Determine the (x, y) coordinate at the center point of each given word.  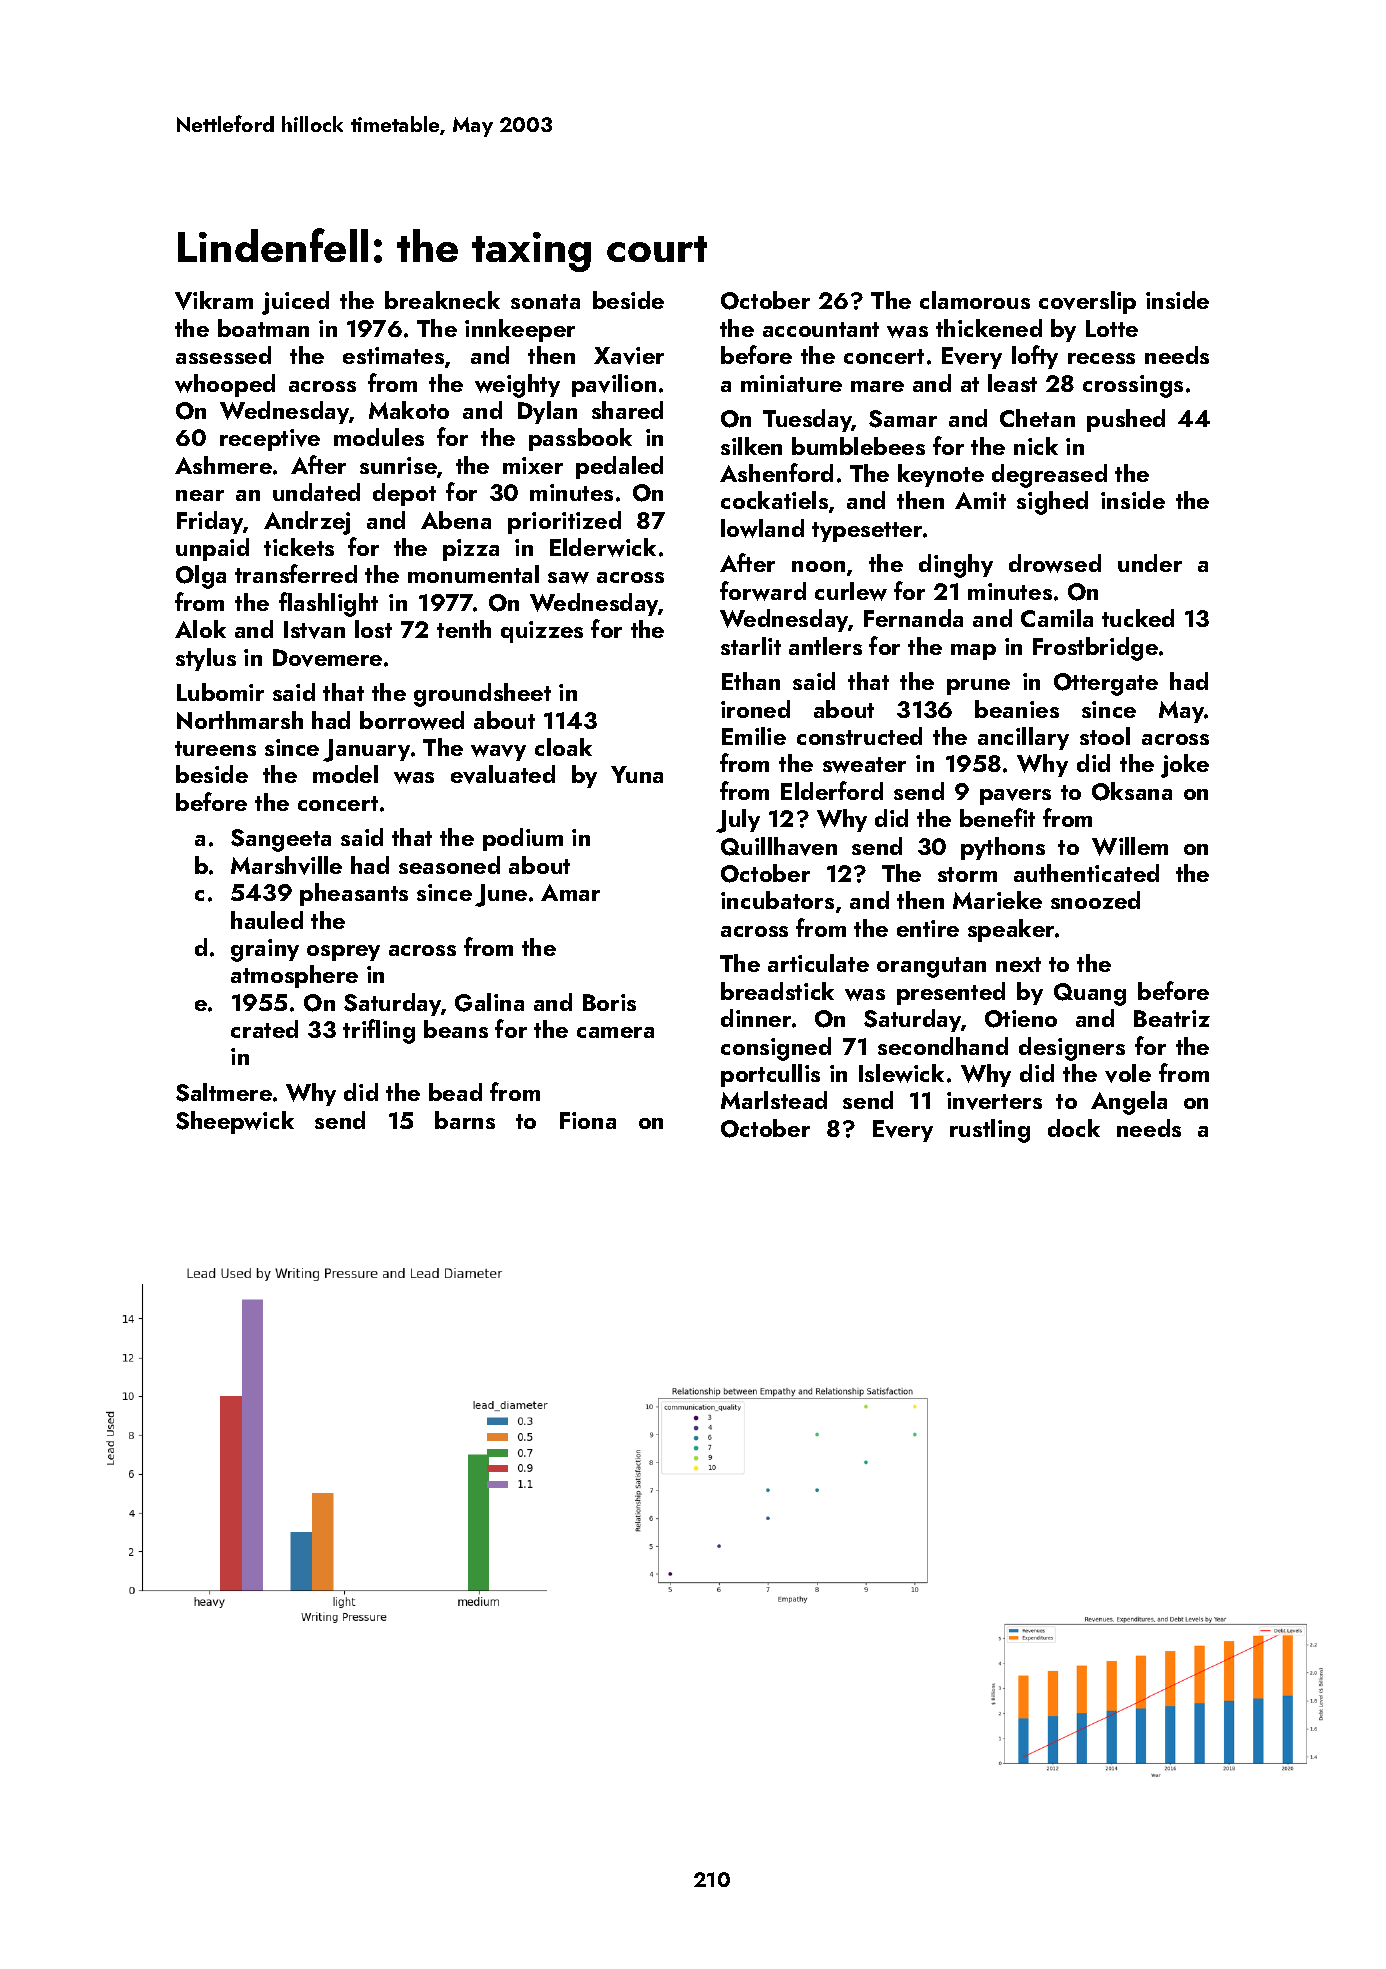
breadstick (777, 991)
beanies (1017, 709)
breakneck (442, 300)
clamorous (975, 300)
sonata (545, 301)
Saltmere (224, 1092)
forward (763, 591)
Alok (200, 629)
